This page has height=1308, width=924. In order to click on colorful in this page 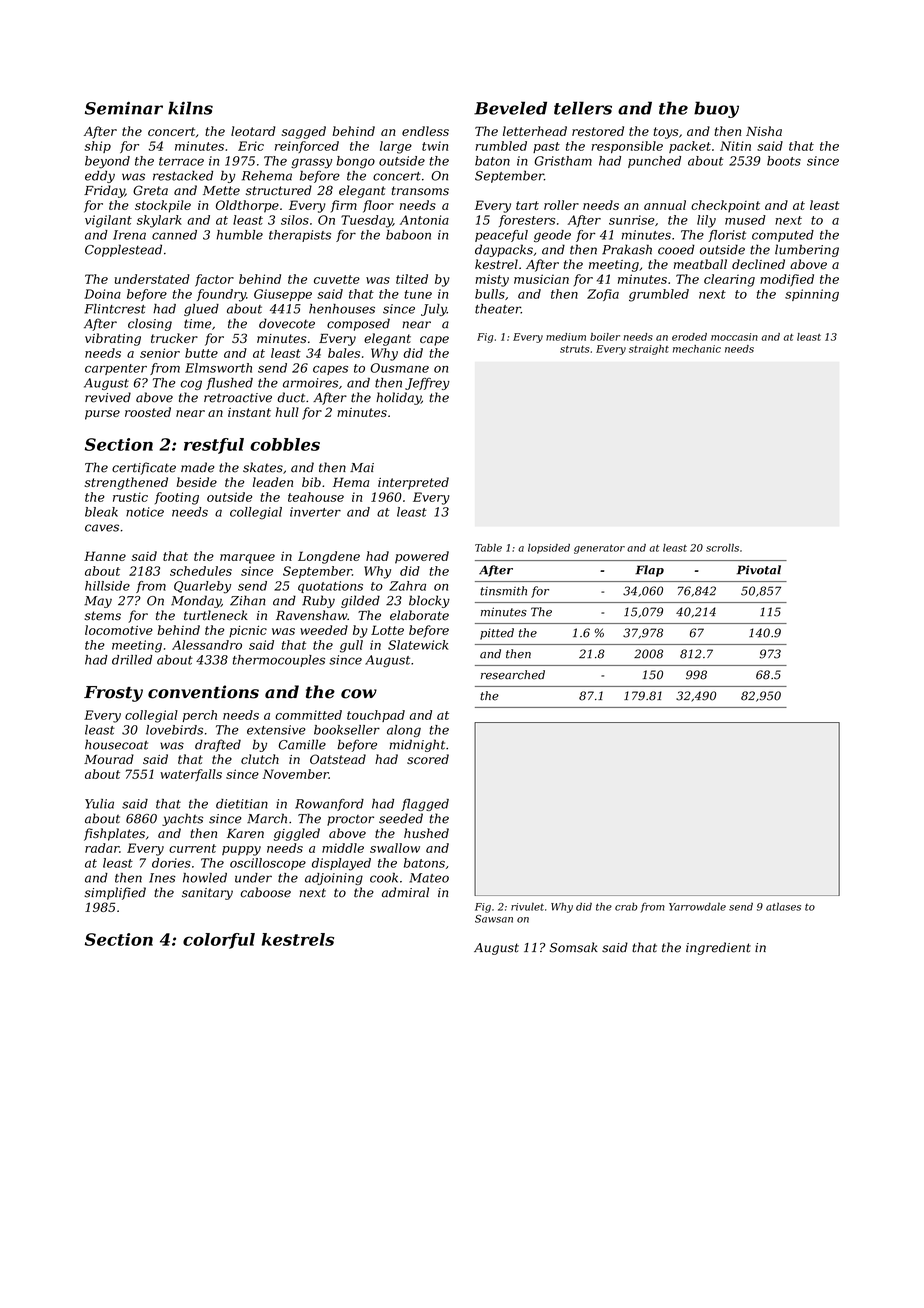, I will do `click(219, 941)`.
